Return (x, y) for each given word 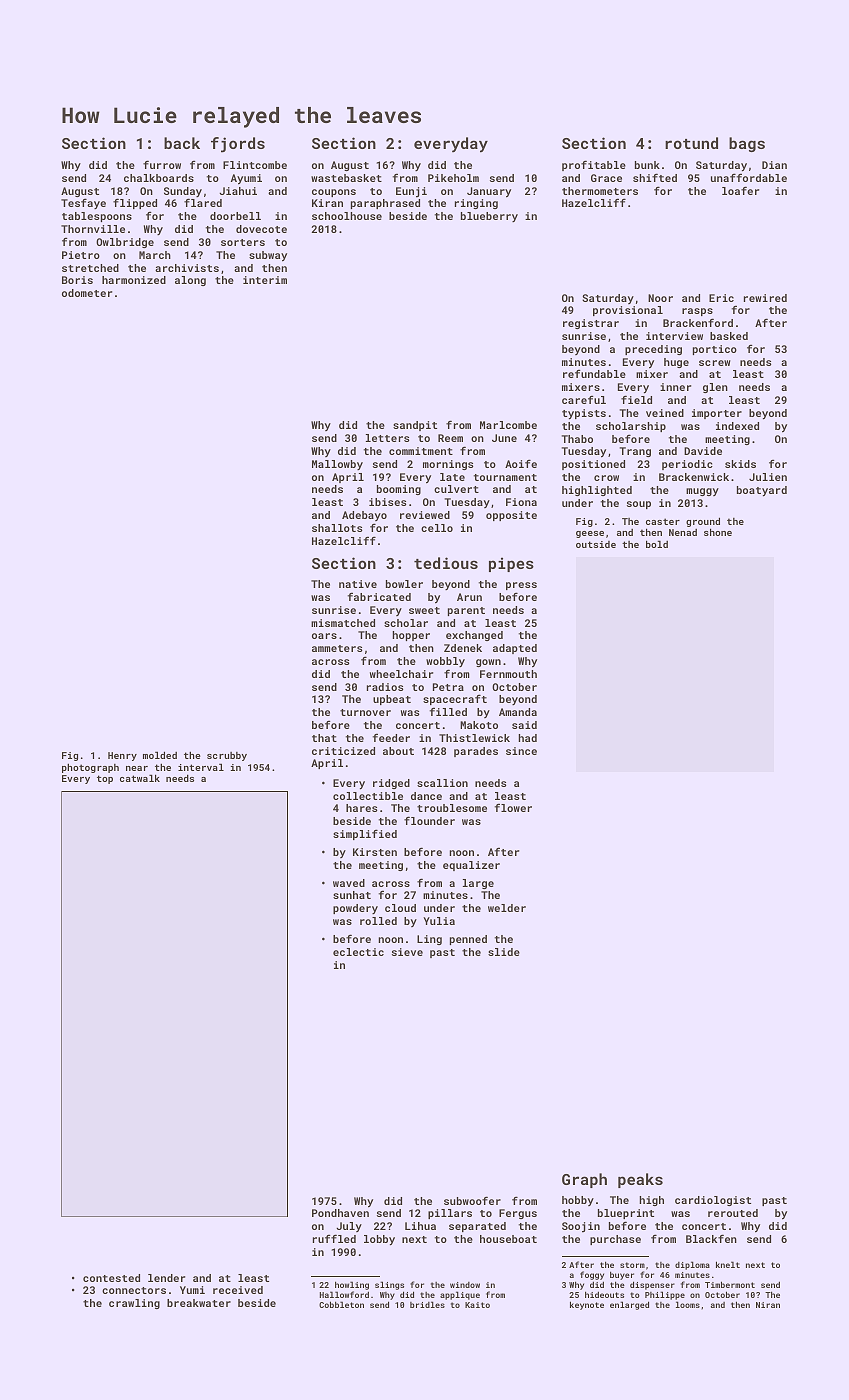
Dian (774, 165)
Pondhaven (340, 1213)
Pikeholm (453, 178)
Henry (122, 756)
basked (729, 336)
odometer (87, 293)
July (349, 1227)
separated (477, 1227)
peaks (640, 1180)
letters (387, 438)
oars (324, 636)
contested (111, 1278)
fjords (238, 145)
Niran (768, 1305)
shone (718, 532)
